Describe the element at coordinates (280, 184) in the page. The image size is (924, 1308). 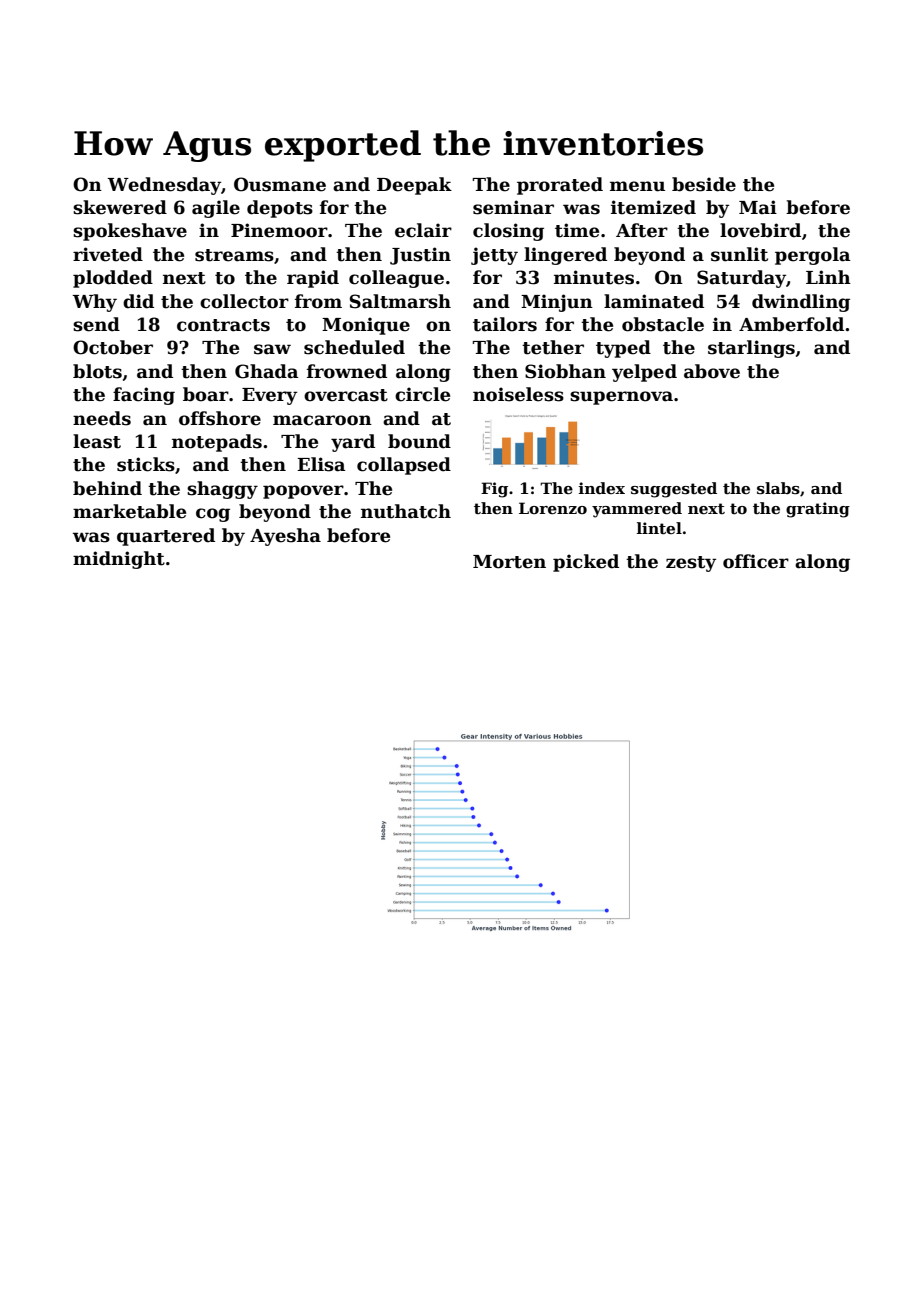
I see `Ousmane` at that location.
